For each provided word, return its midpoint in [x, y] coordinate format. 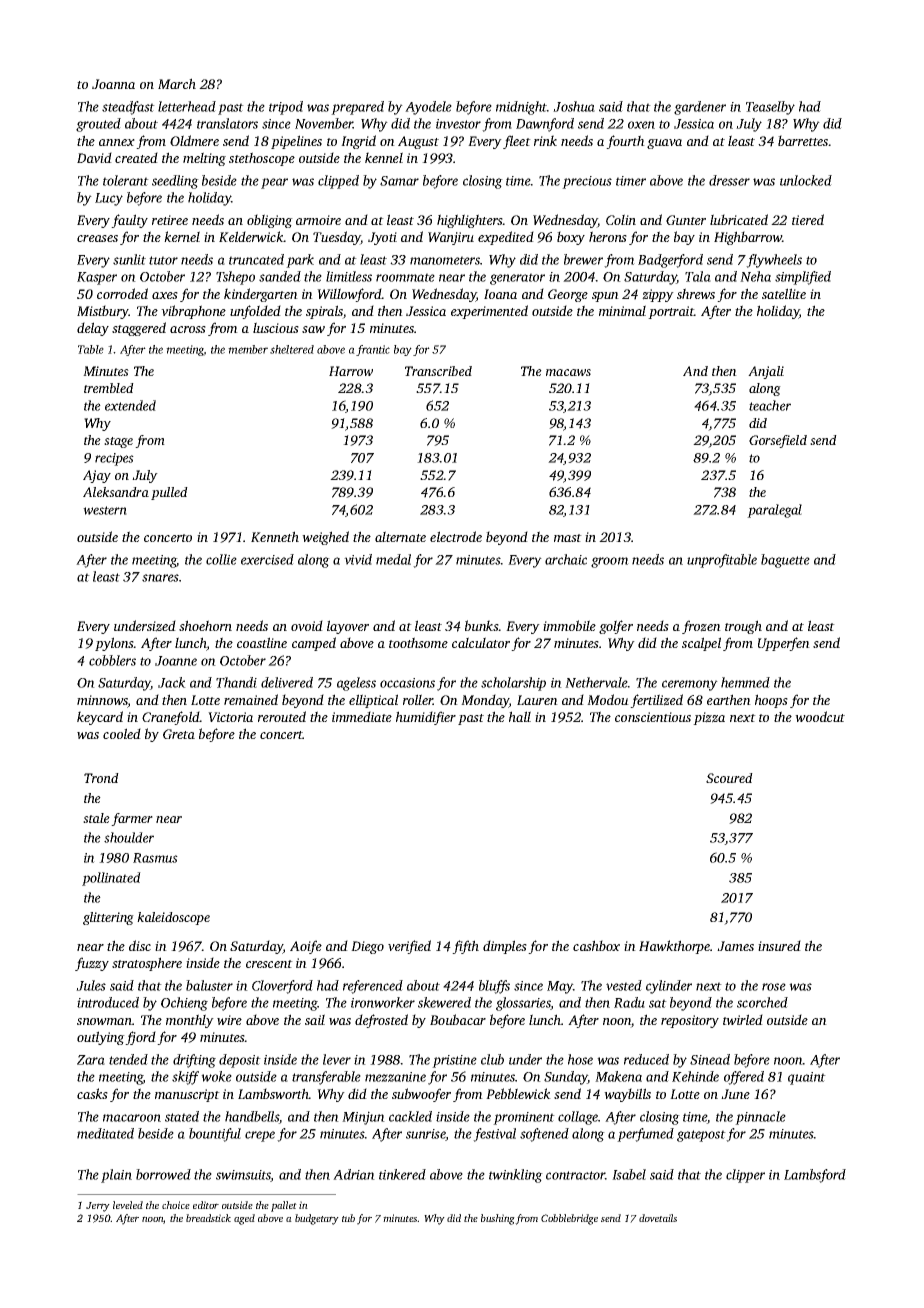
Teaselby [770, 108]
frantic [373, 350]
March [177, 83]
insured [779, 945]
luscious [276, 327]
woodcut [820, 716]
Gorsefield [778, 441]
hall [520, 716]
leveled [128, 1205]
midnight [521, 108]
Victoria [230, 717]
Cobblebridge [569, 1219]
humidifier [426, 718]
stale [96, 818]
